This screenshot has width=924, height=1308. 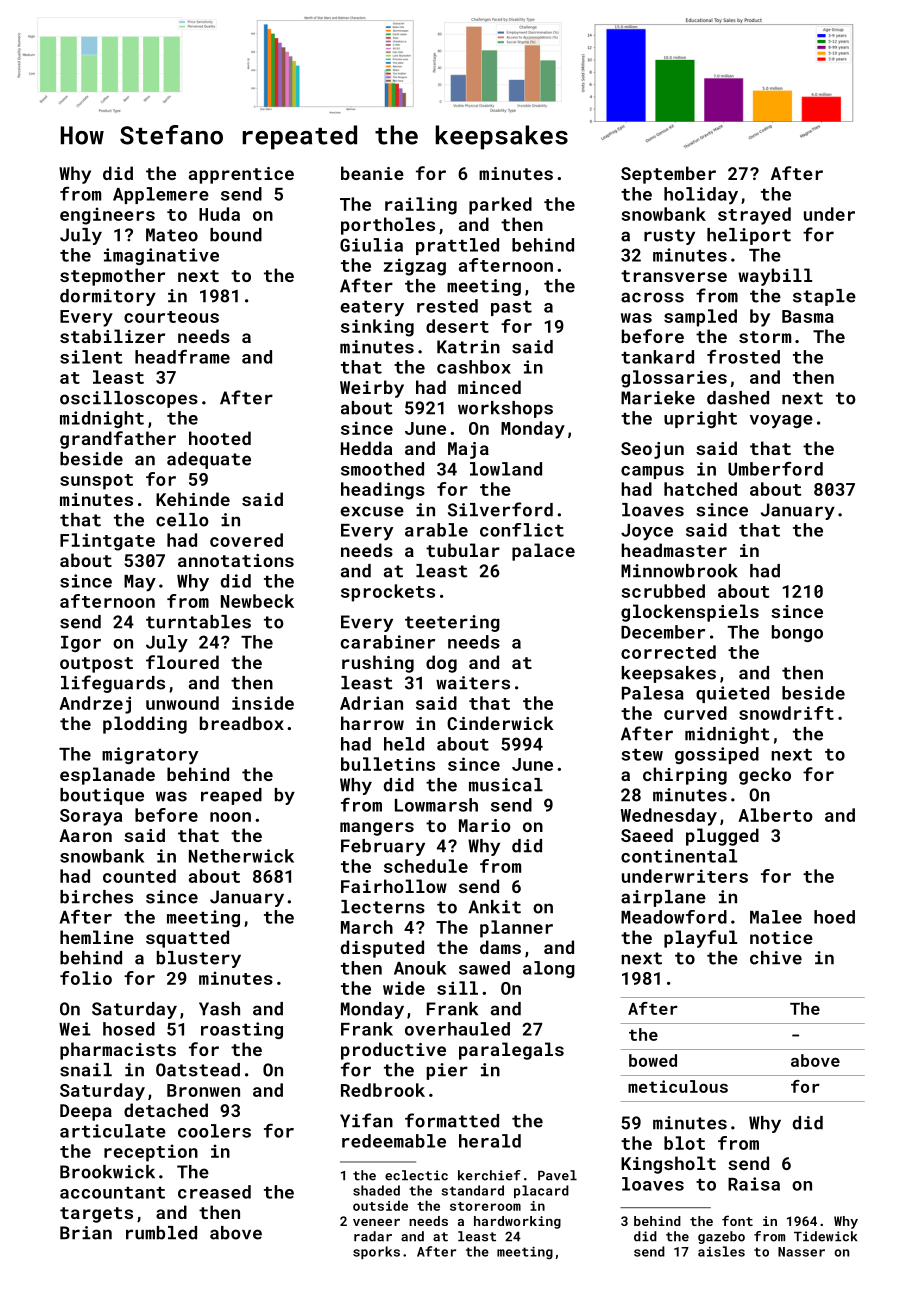 What do you see at coordinates (161, 1233) in the screenshot?
I see `rumbled` at bounding box center [161, 1233].
